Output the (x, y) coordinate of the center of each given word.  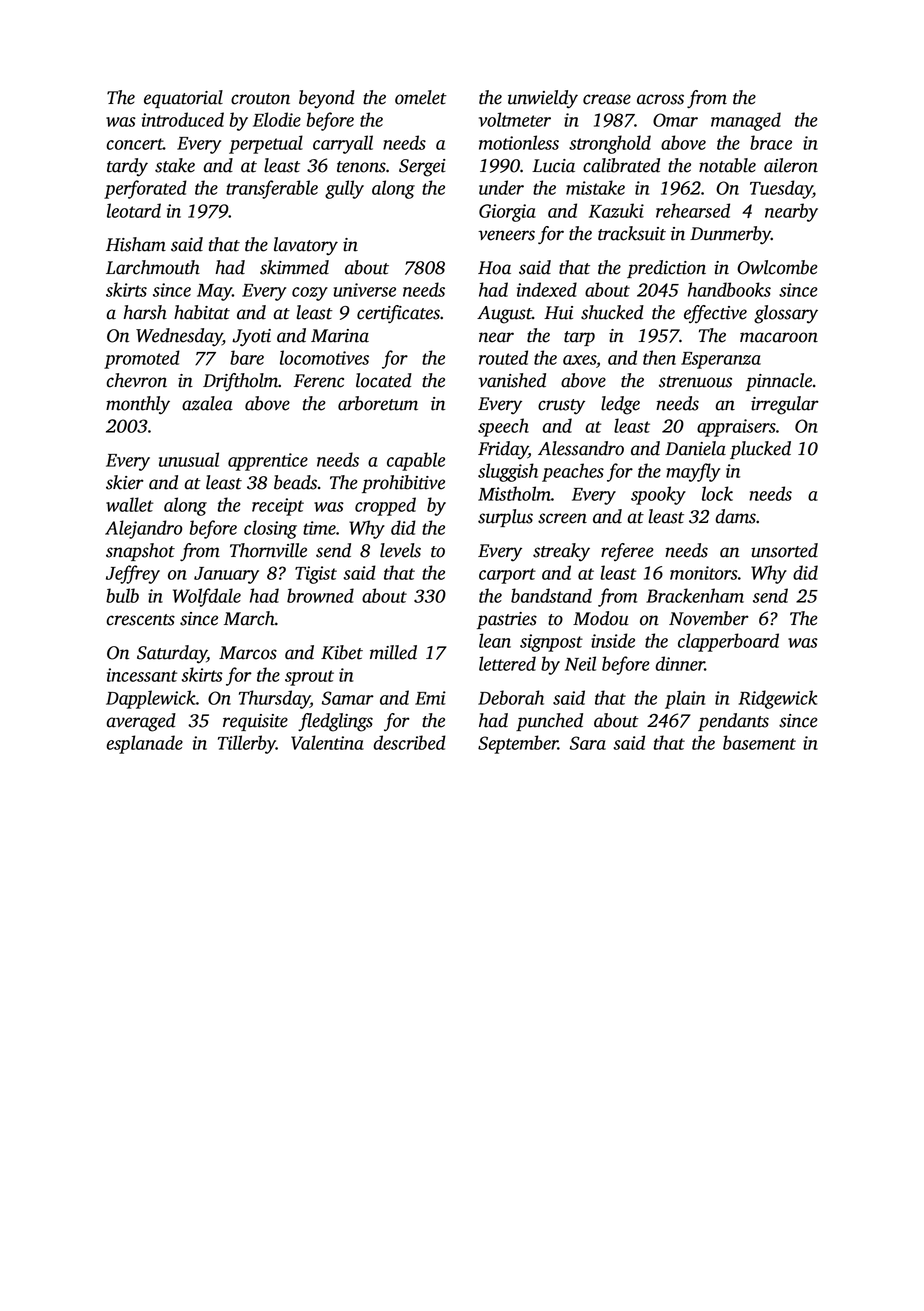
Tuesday (781, 189)
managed (746, 121)
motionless (519, 142)
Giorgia (507, 213)
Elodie (277, 119)
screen (562, 518)
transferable (272, 189)
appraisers (736, 428)
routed (503, 357)
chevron (136, 380)
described (409, 742)
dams (735, 516)
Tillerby (247, 744)
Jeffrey (133, 574)
